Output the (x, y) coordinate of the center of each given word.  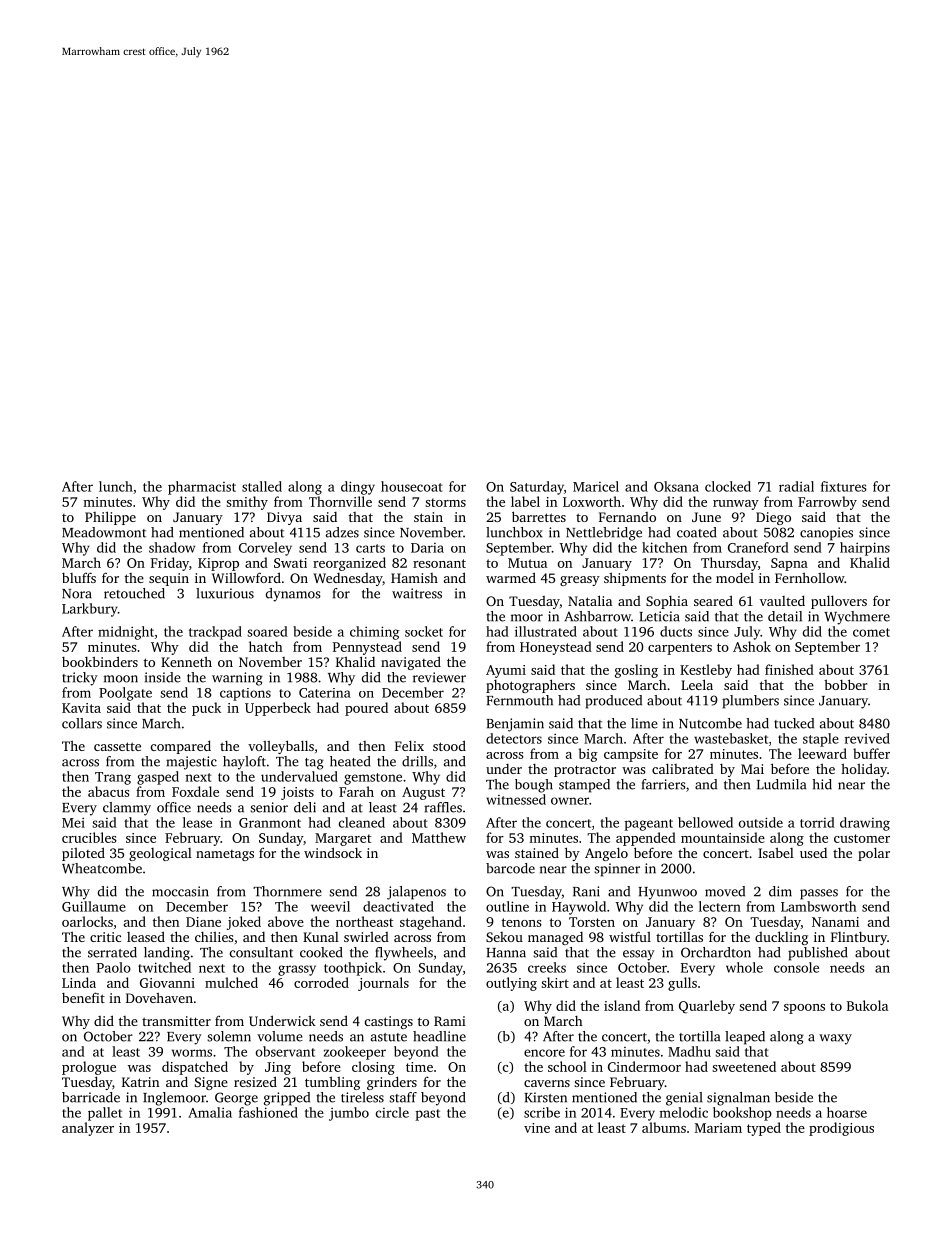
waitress (417, 593)
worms (192, 1053)
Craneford (758, 547)
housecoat (411, 486)
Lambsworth (818, 906)
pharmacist (202, 488)
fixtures (844, 486)
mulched (231, 982)
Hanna (506, 953)
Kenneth (186, 661)
